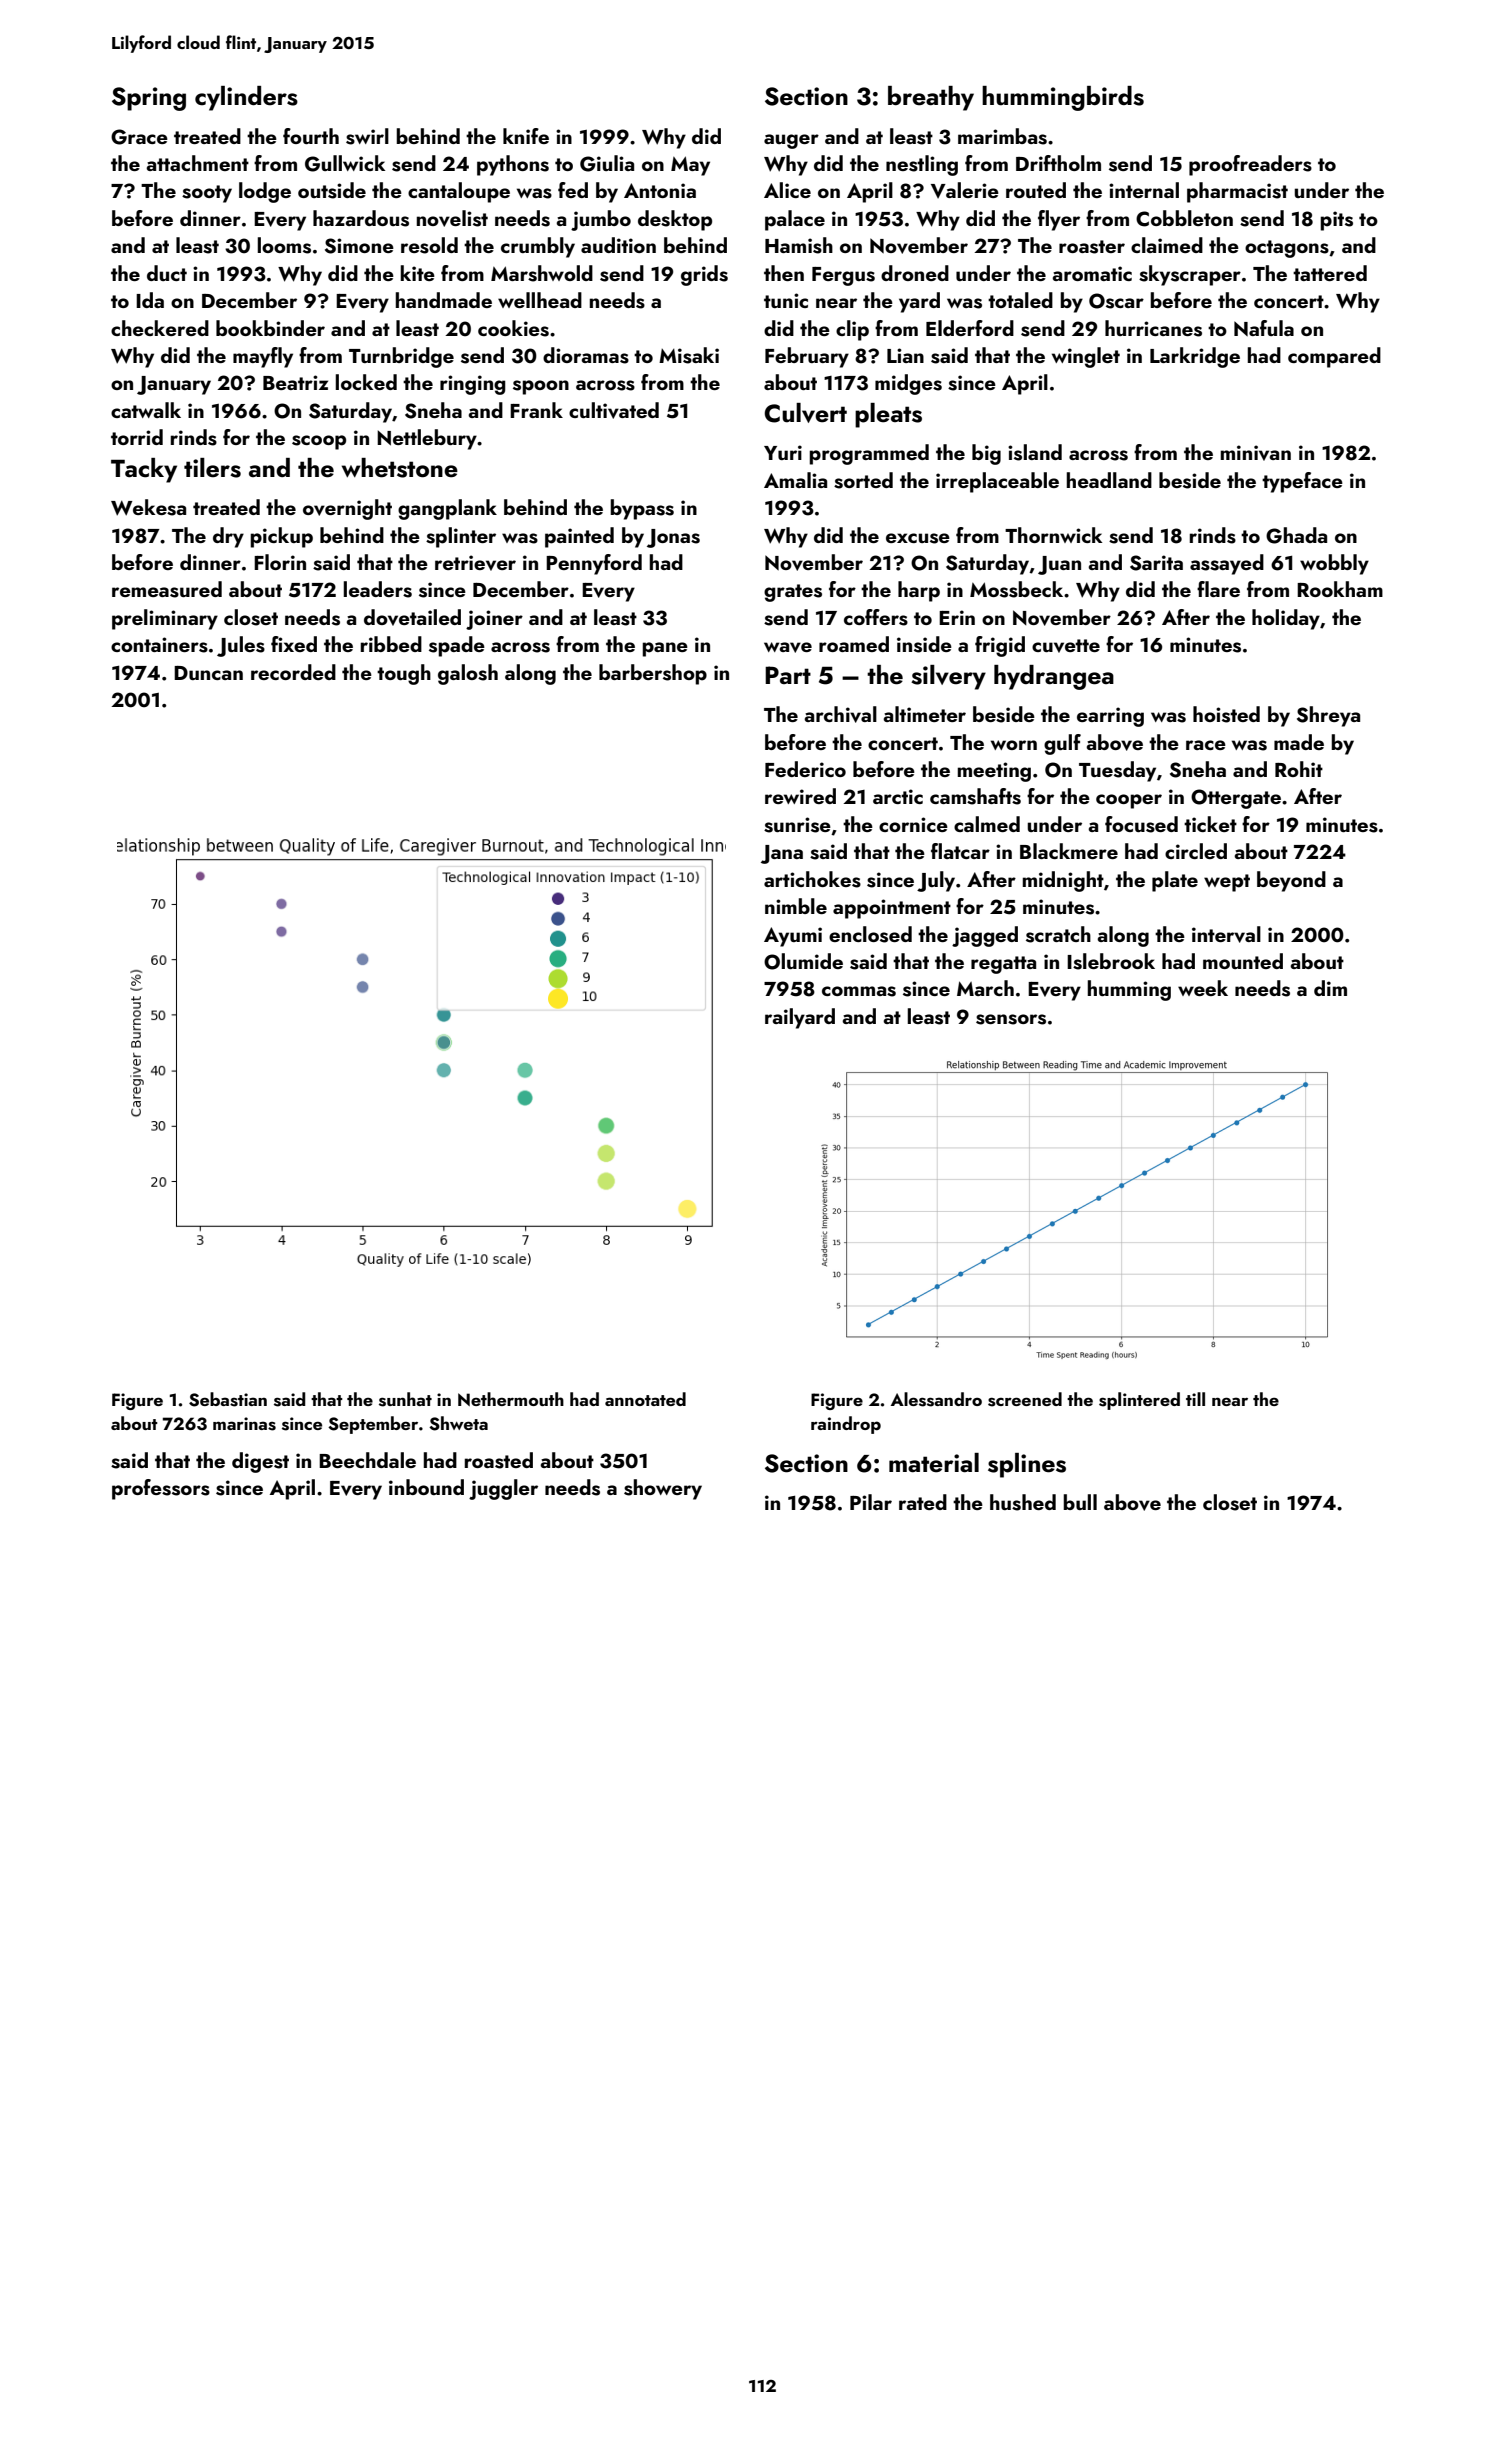  I want to click on professors, so click(161, 1489).
